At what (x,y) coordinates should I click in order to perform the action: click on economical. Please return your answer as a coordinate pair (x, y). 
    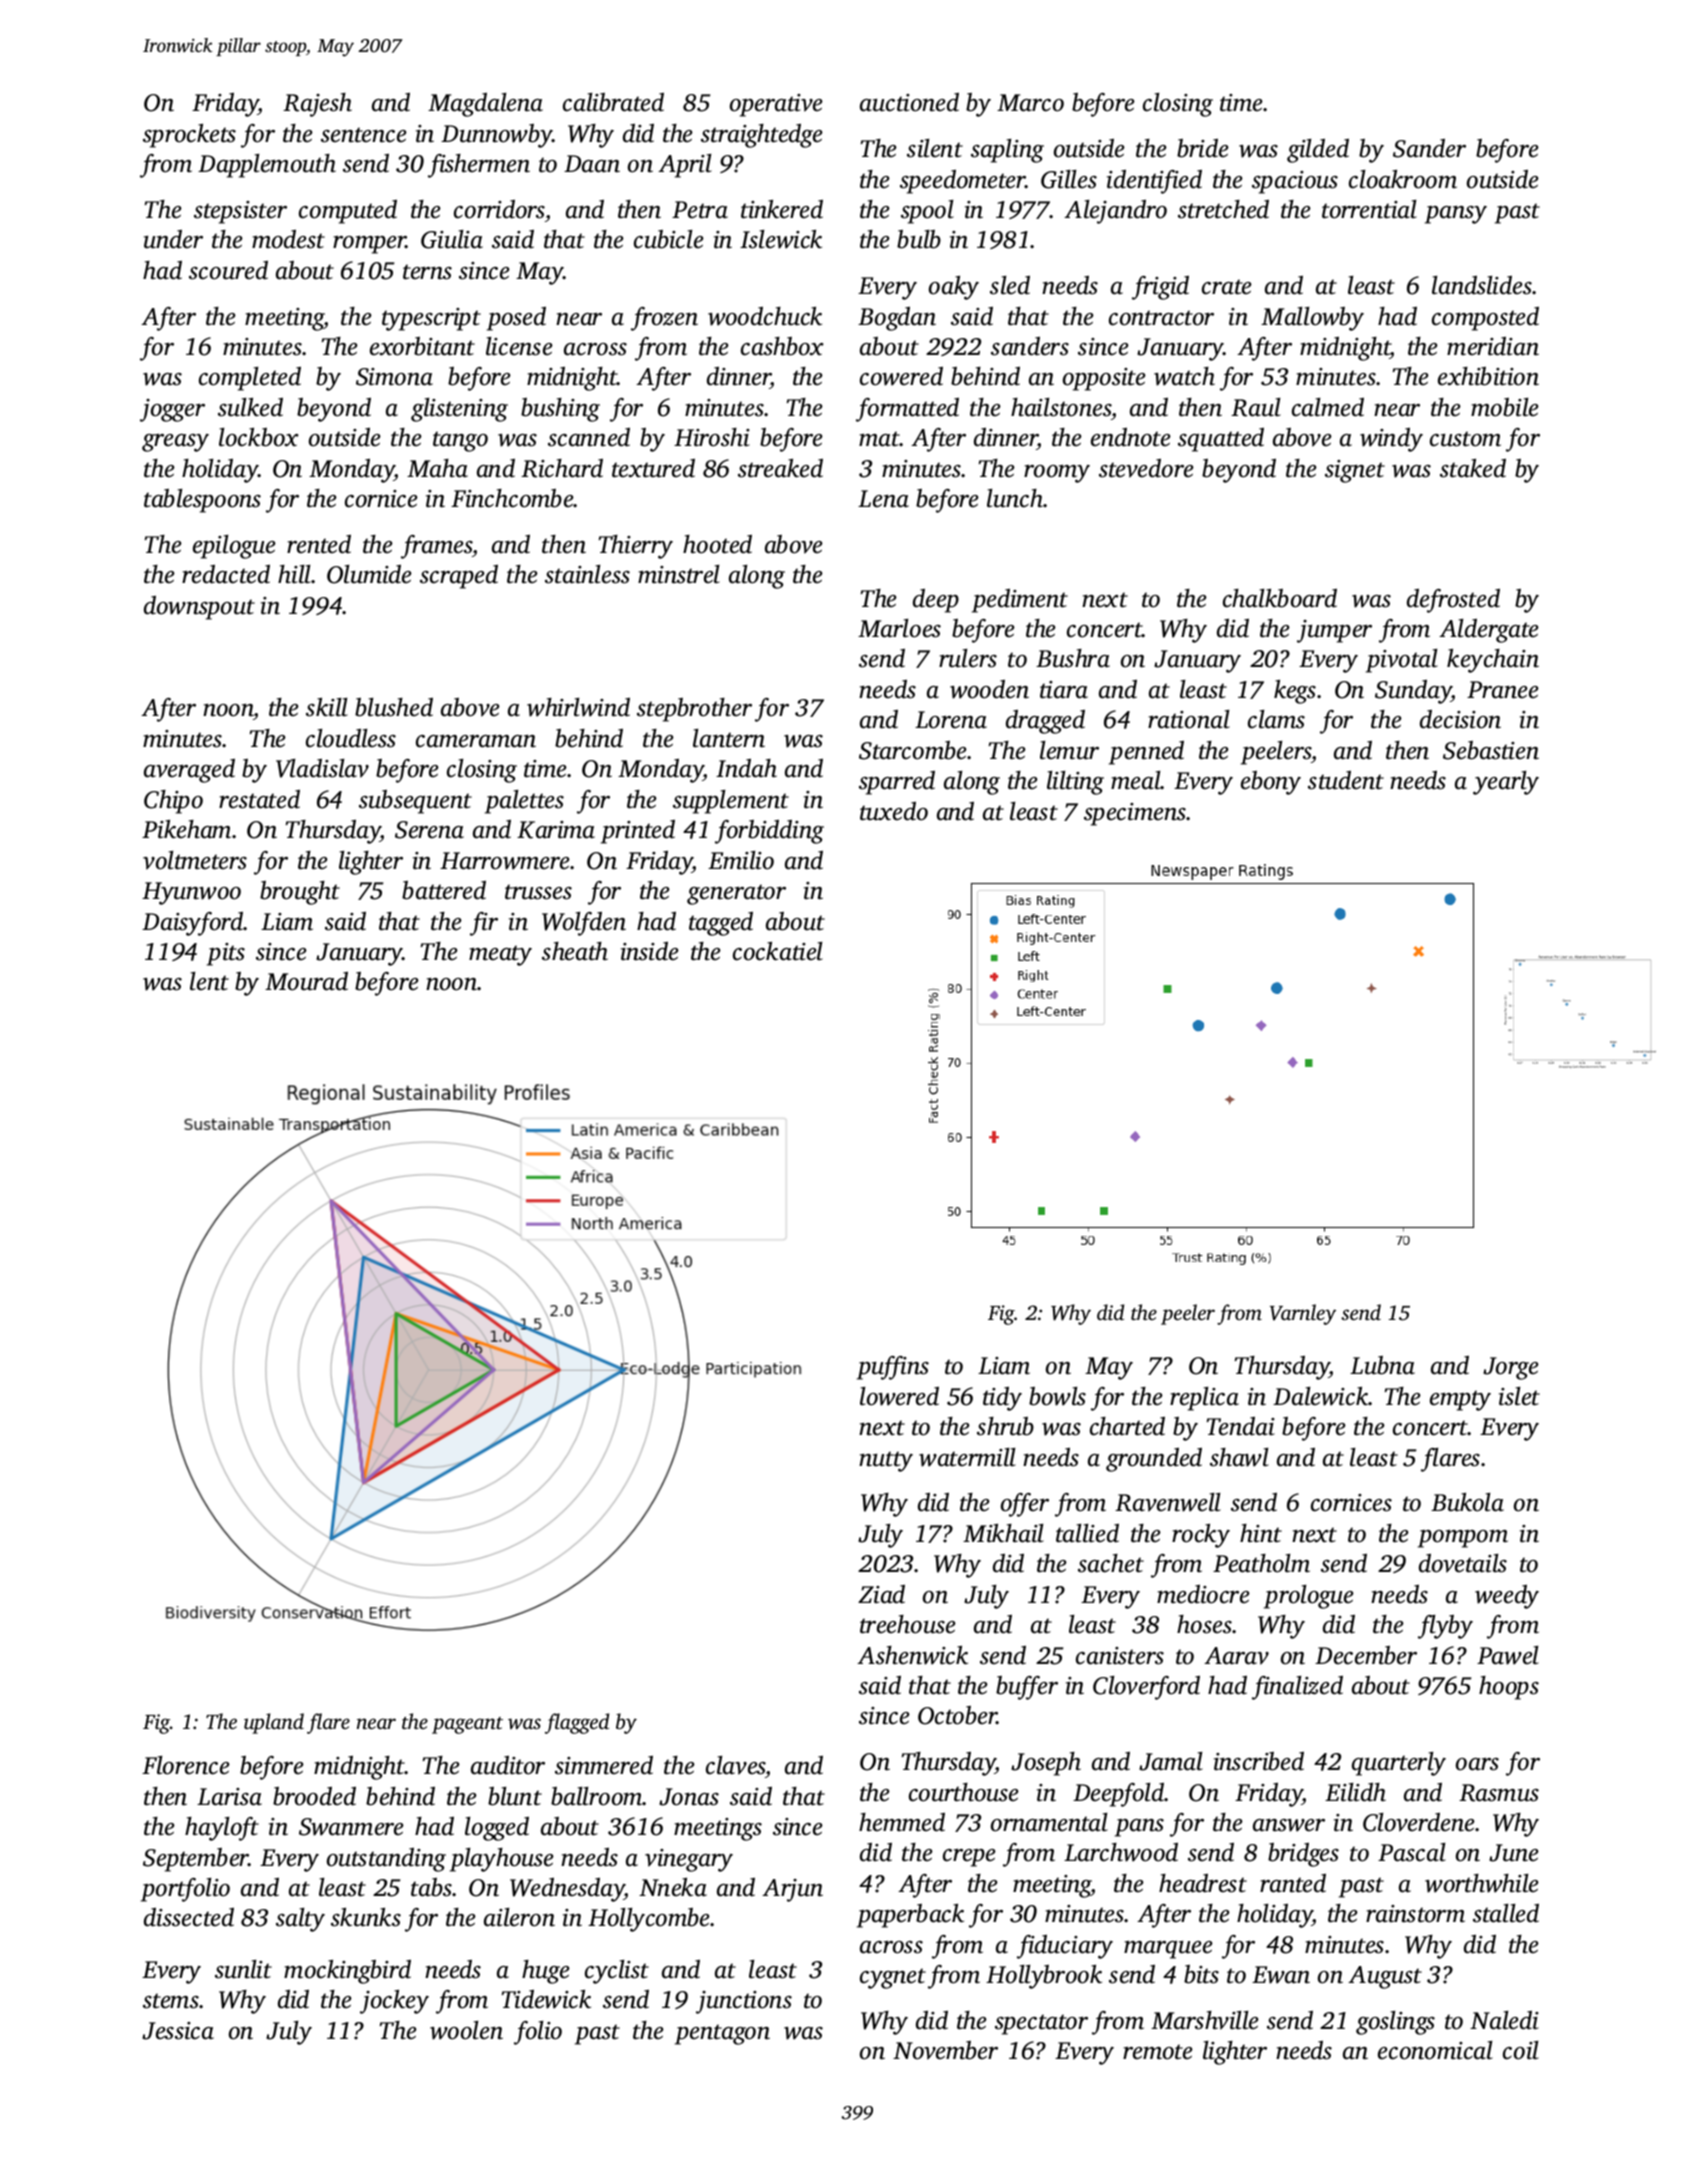
    Looking at the image, I should click on (1435, 2050).
